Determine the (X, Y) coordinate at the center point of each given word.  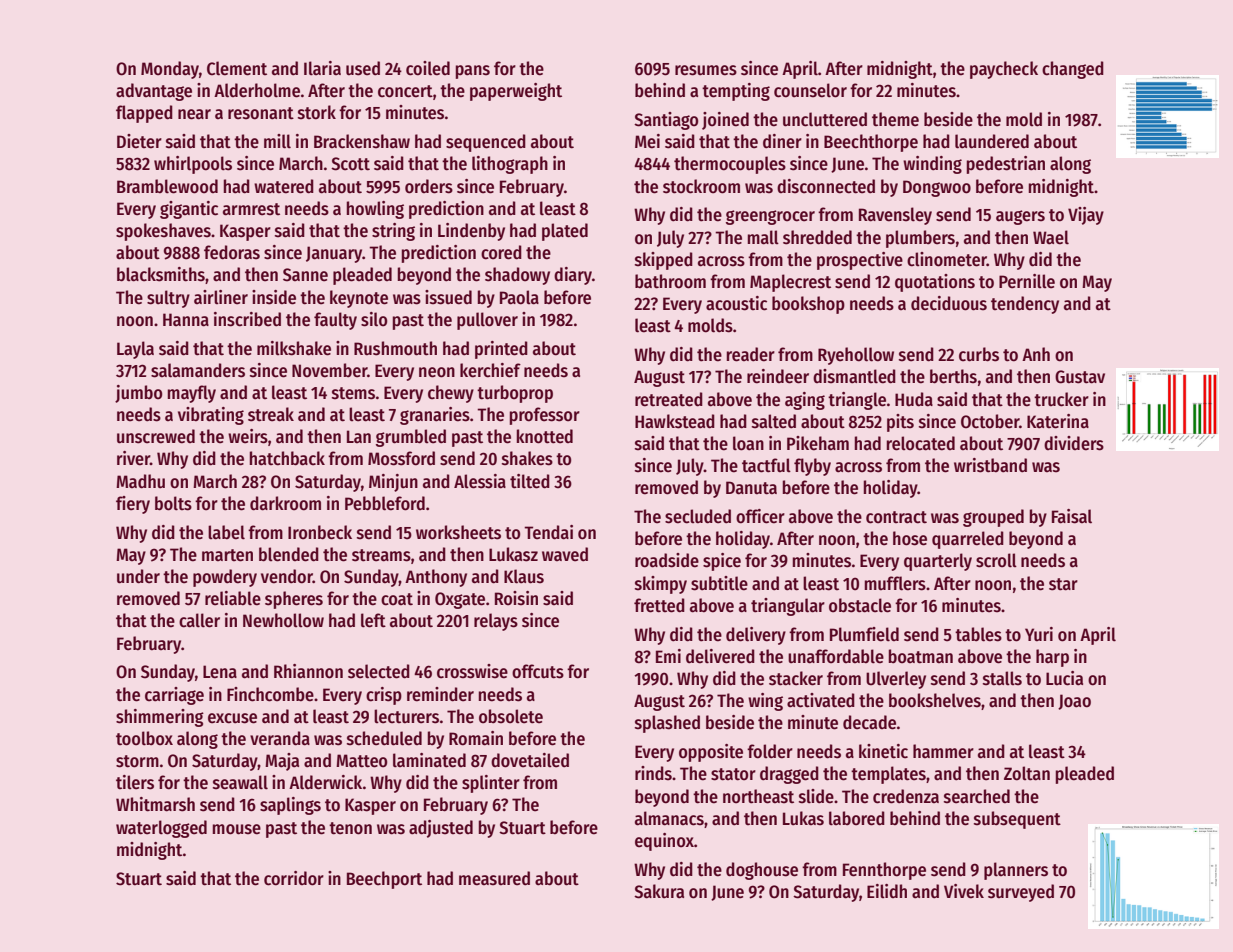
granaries (435, 416)
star (1063, 584)
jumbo (138, 394)
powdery (225, 578)
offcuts (538, 671)
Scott (350, 164)
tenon (350, 828)
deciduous (949, 303)
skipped (664, 261)
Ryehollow (856, 356)
